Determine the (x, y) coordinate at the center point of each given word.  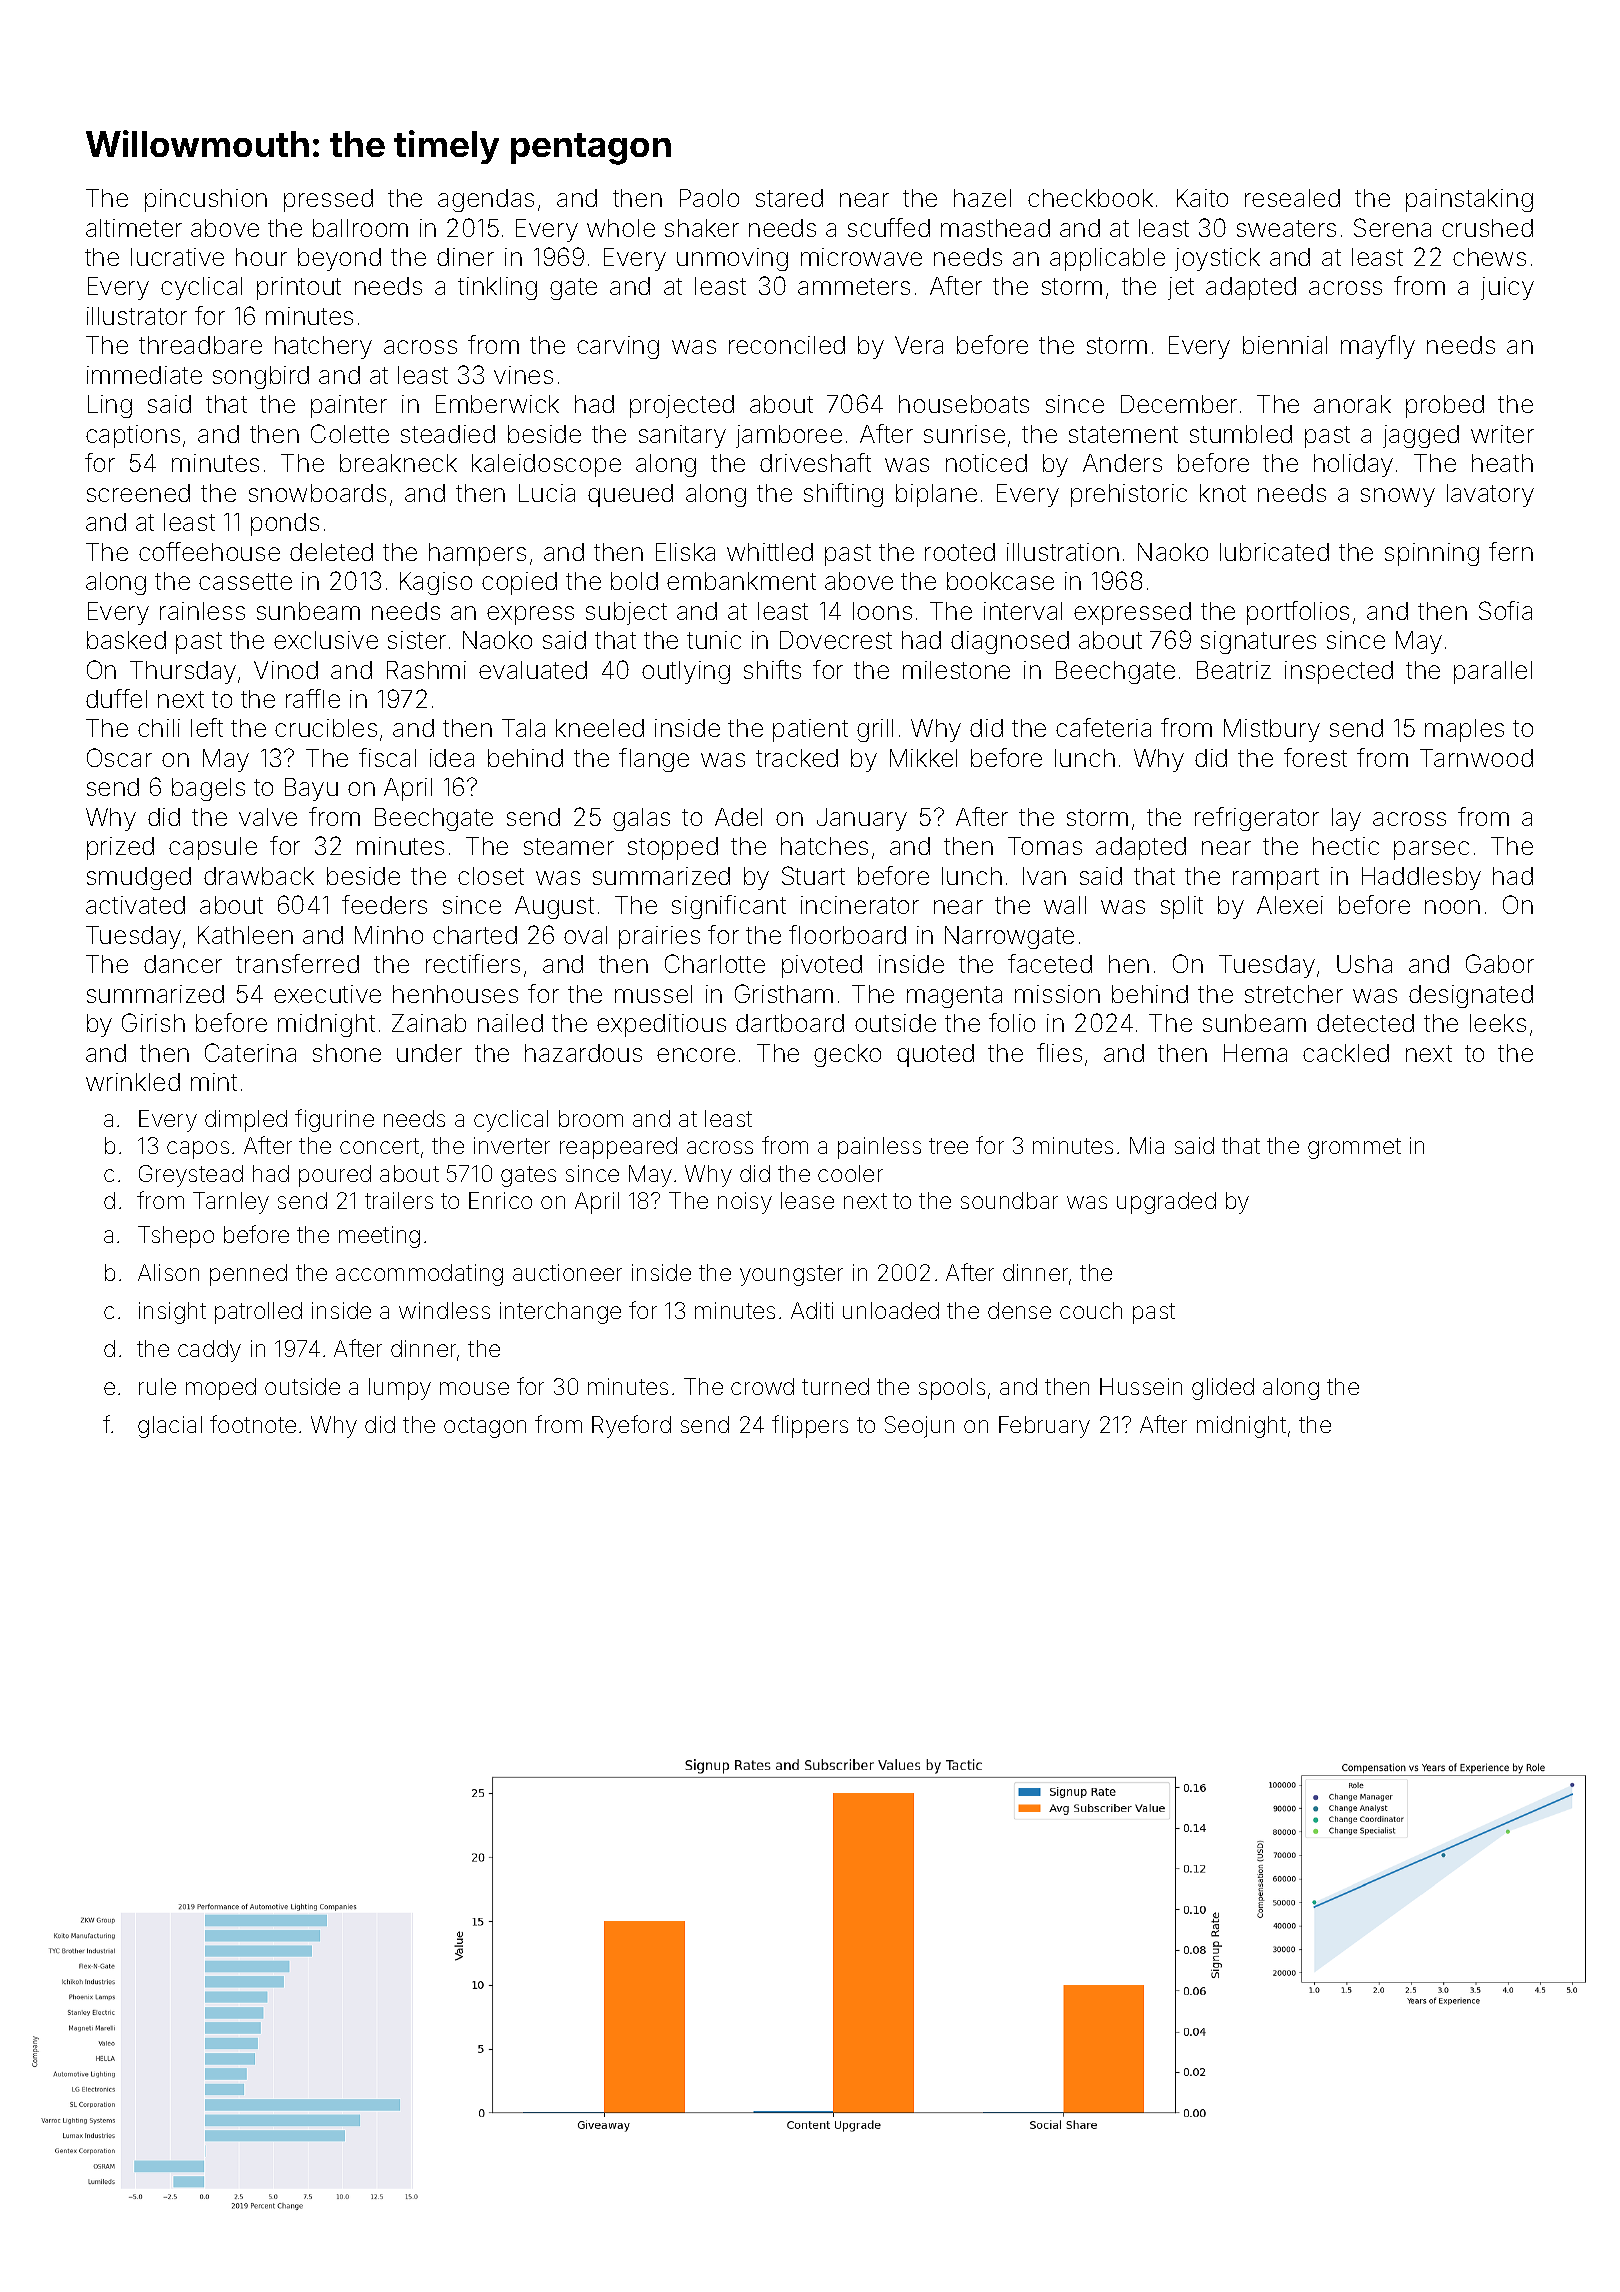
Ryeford (631, 1426)
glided (1223, 1389)
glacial (170, 1427)
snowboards (317, 493)
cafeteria (1103, 727)
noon (1452, 907)
